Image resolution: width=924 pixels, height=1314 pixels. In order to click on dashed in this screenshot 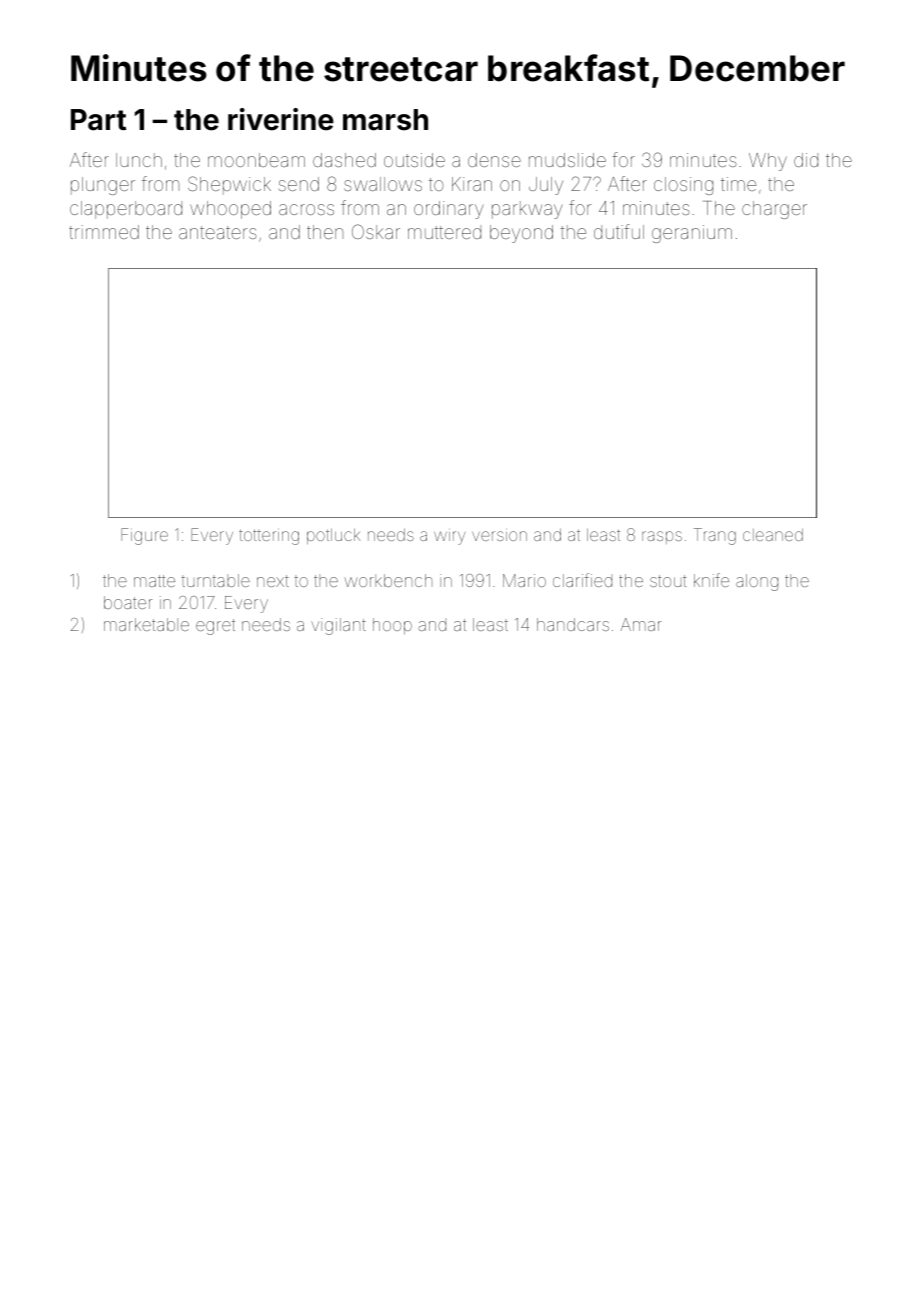, I will do `click(344, 160)`.
